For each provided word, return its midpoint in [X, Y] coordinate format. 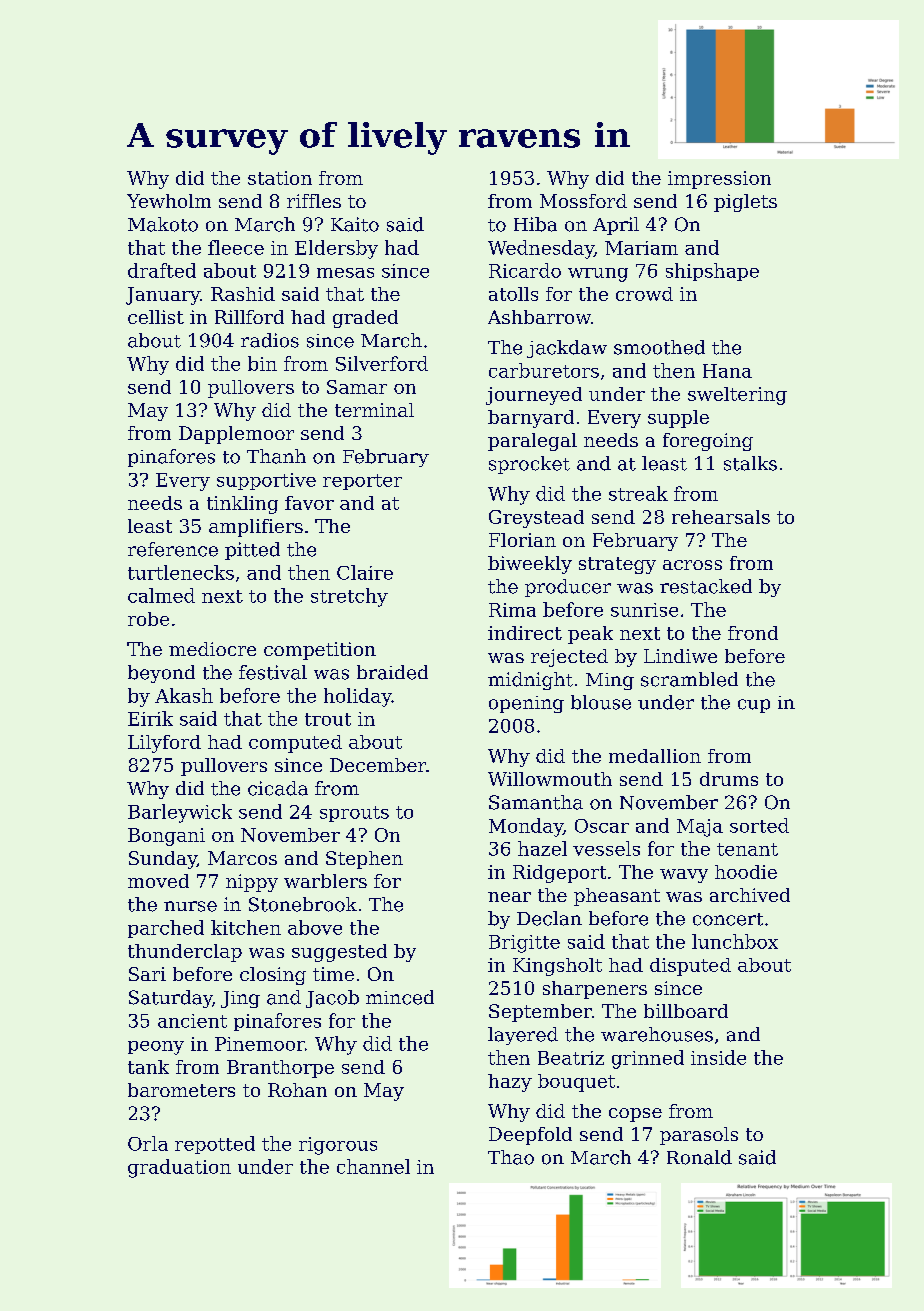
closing [273, 976]
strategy [617, 565]
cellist [156, 317]
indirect [525, 633]
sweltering [737, 396]
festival [273, 672]
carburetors [544, 370]
